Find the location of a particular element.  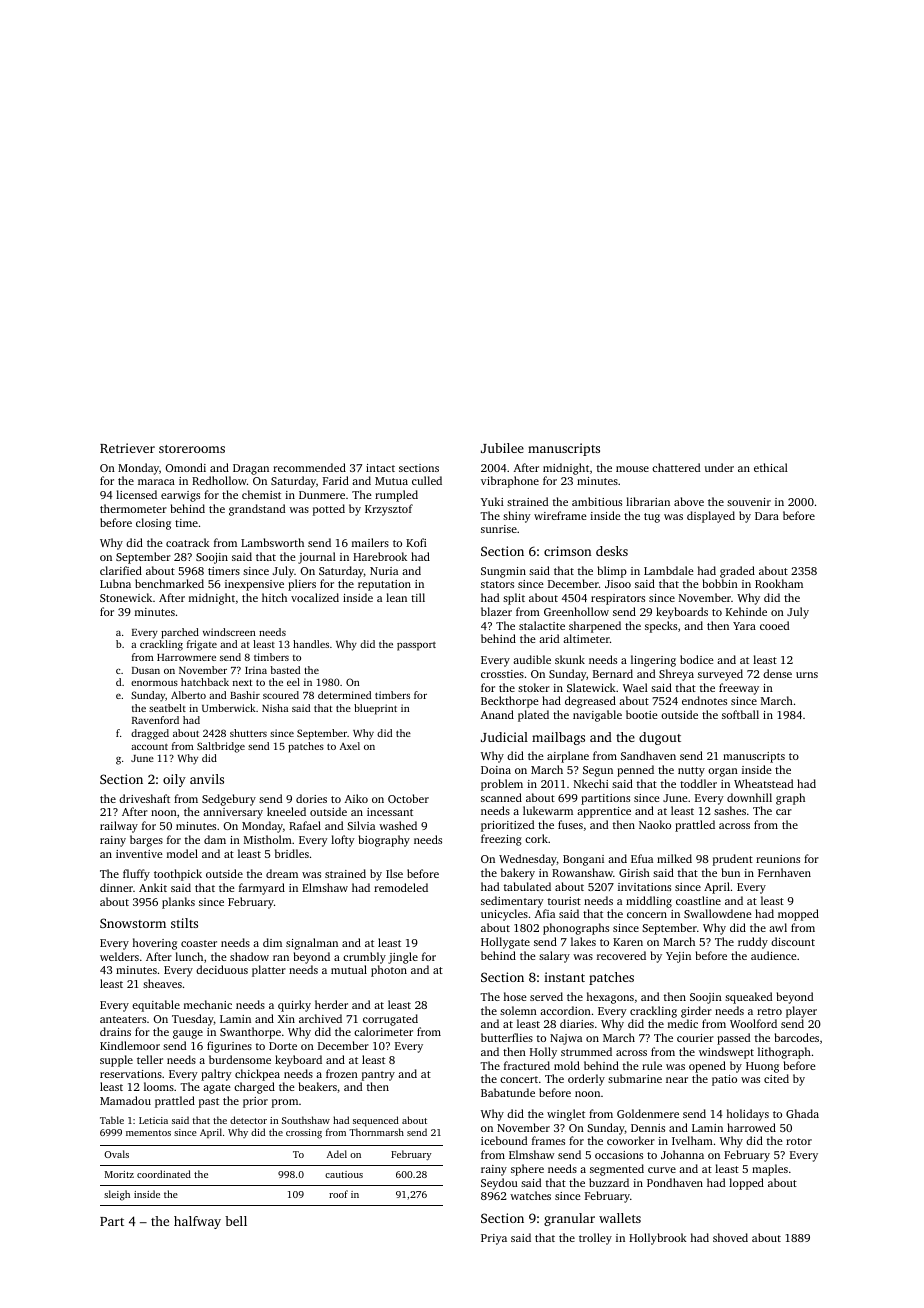

passport is located at coordinates (416, 646).
